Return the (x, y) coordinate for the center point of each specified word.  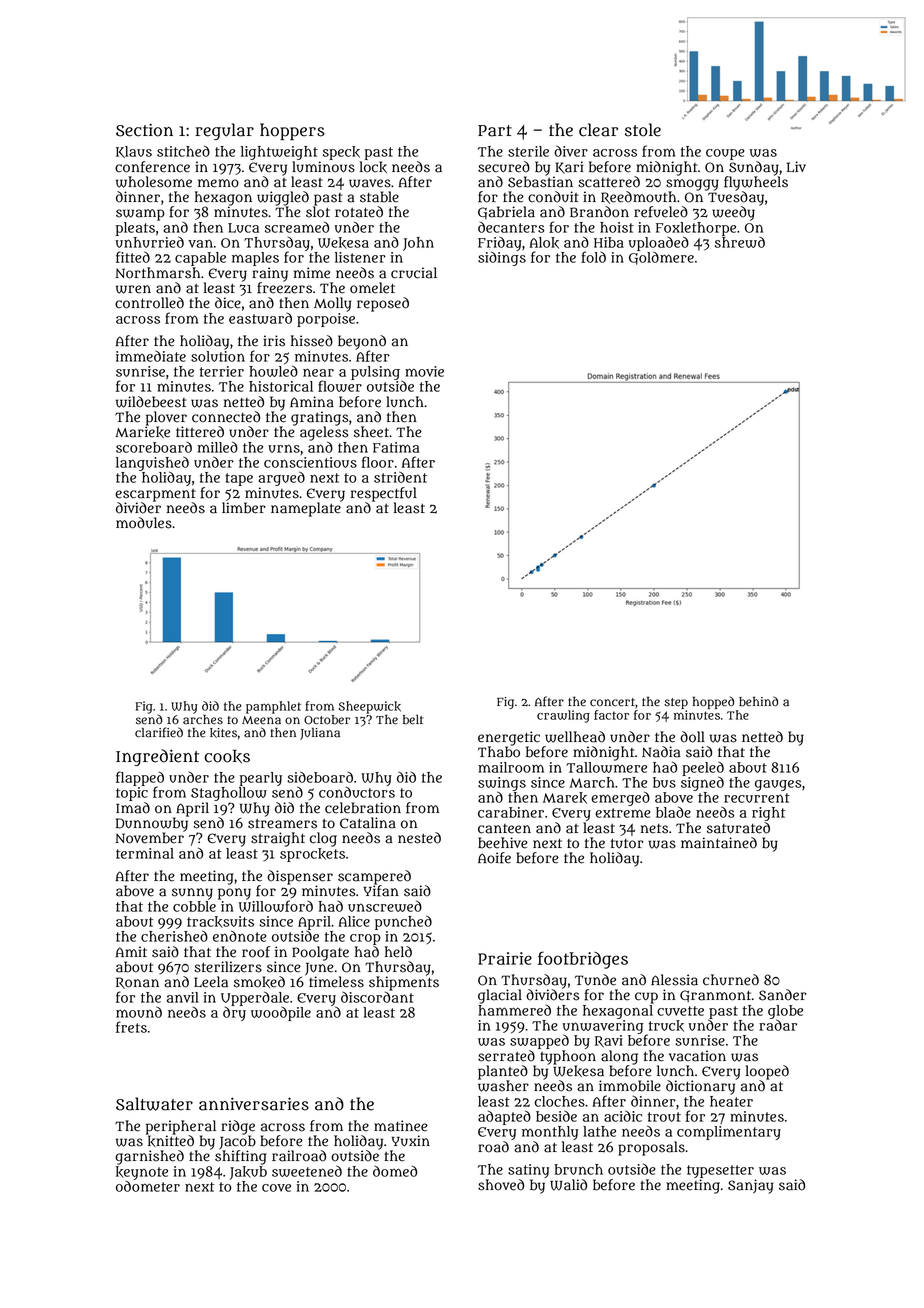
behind (758, 701)
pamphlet (273, 707)
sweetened (307, 1171)
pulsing (375, 373)
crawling (563, 716)
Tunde (595, 980)
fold (593, 257)
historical (281, 386)
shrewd (740, 242)
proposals (651, 1148)
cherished (174, 936)
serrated (506, 1056)
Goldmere (661, 258)
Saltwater (154, 1104)
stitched (183, 151)
